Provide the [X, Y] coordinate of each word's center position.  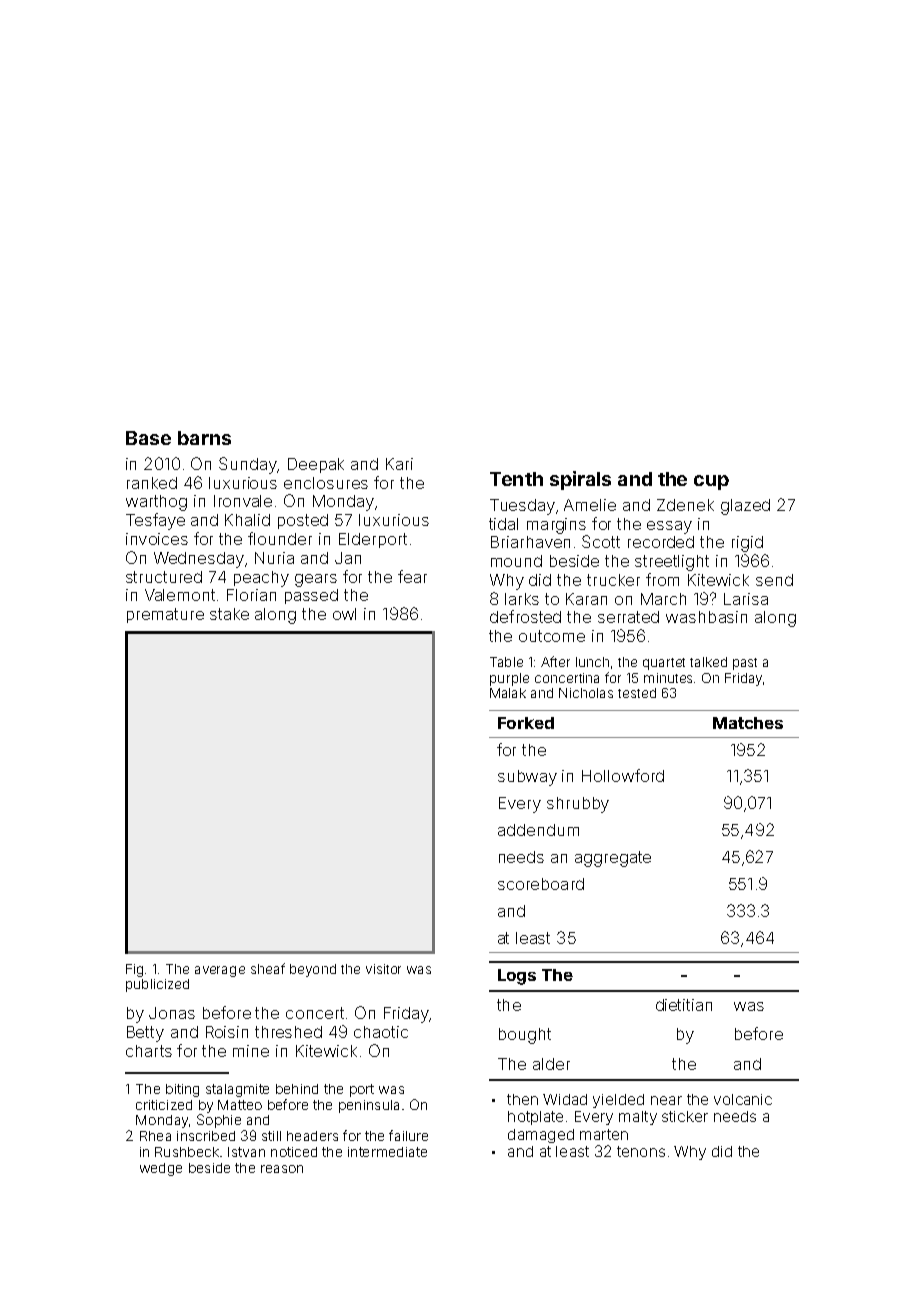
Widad [565, 1099]
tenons [641, 1151]
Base [148, 438]
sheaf [268, 968]
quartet [664, 664]
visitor [383, 969]
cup [711, 482]
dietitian [684, 1005]
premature [165, 615]
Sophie [219, 1121]
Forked [526, 723]
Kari [399, 464]
